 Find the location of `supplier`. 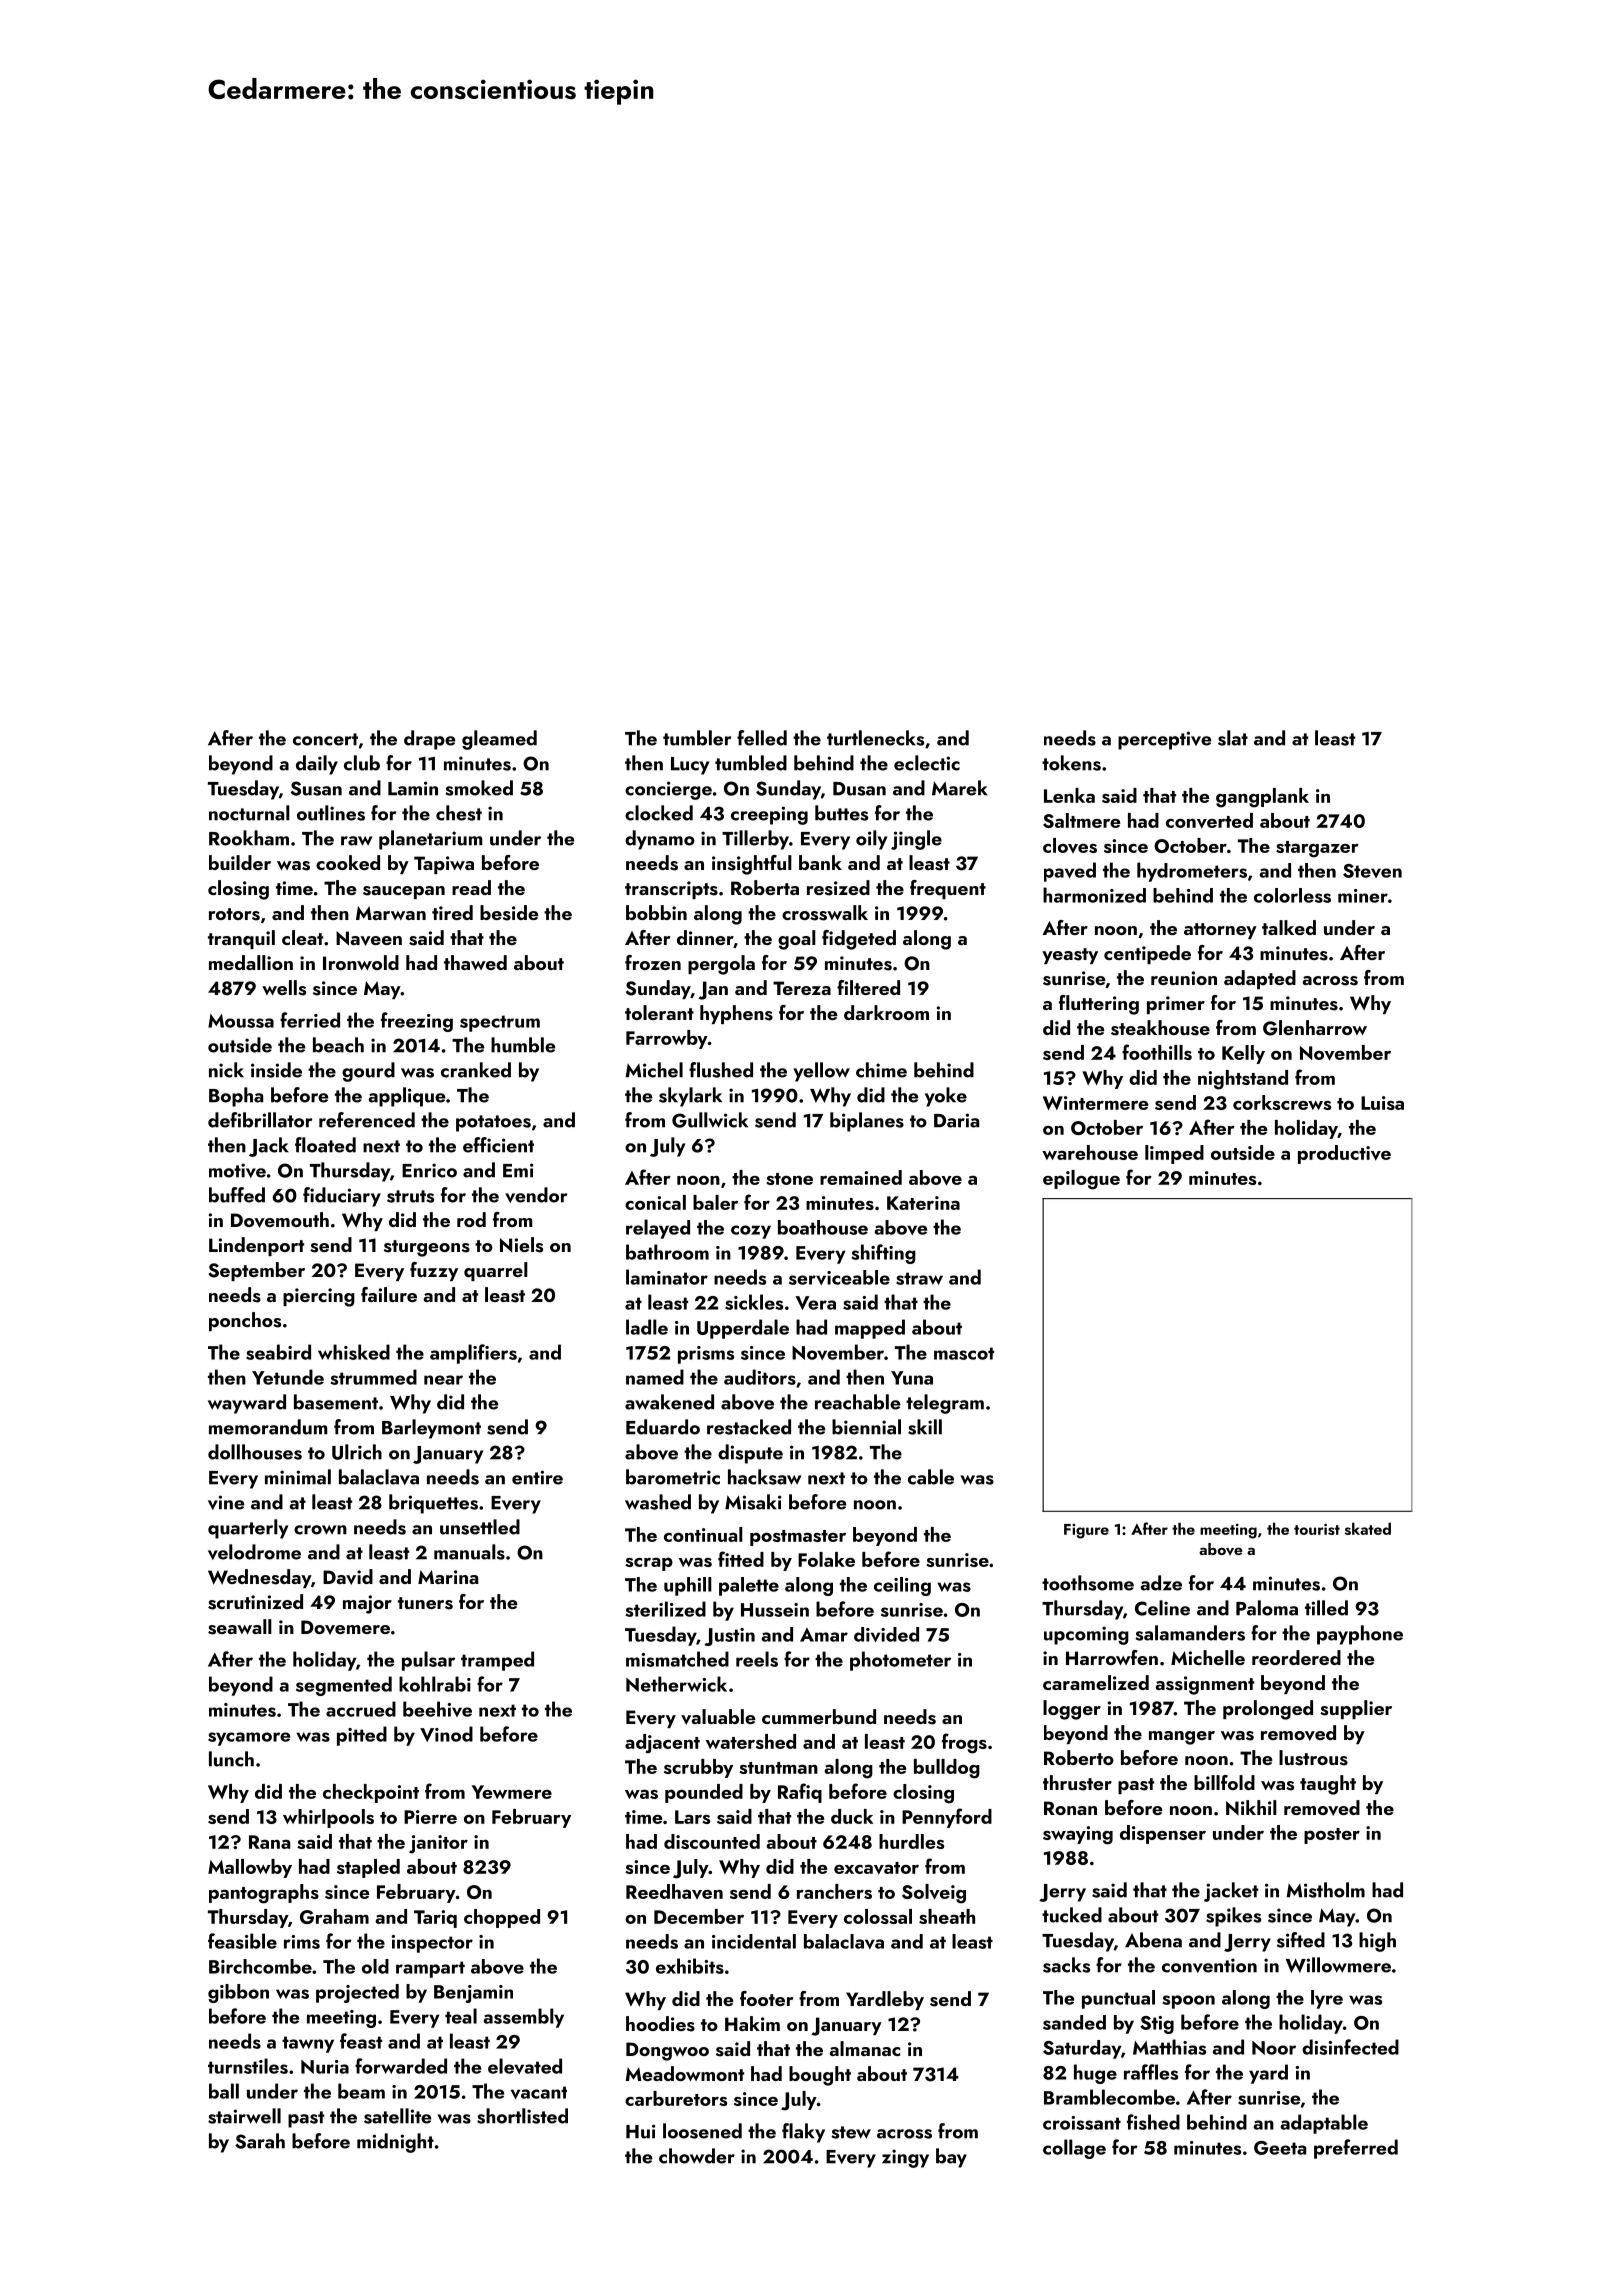

supplier is located at coordinates (1356, 1709).
